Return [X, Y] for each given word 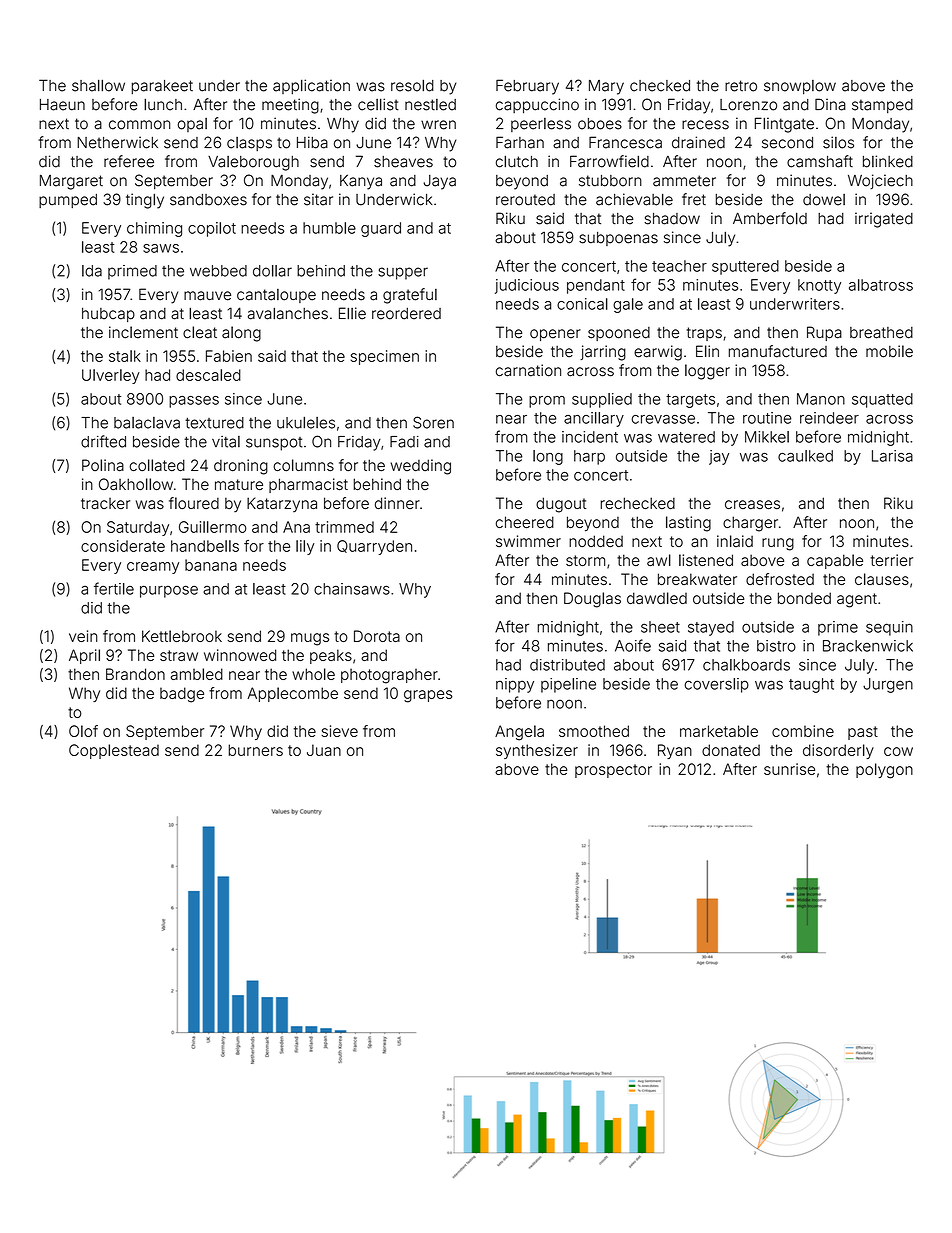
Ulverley [111, 376]
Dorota [377, 636]
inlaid [735, 541]
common [139, 125]
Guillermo [213, 527]
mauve [207, 296]
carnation [528, 370]
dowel [824, 200]
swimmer [528, 541]
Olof [83, 731]
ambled [197, 674]
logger [707, 372]
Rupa [824, 333]
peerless [541, 125]
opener [555, 335]
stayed [711, 628]
